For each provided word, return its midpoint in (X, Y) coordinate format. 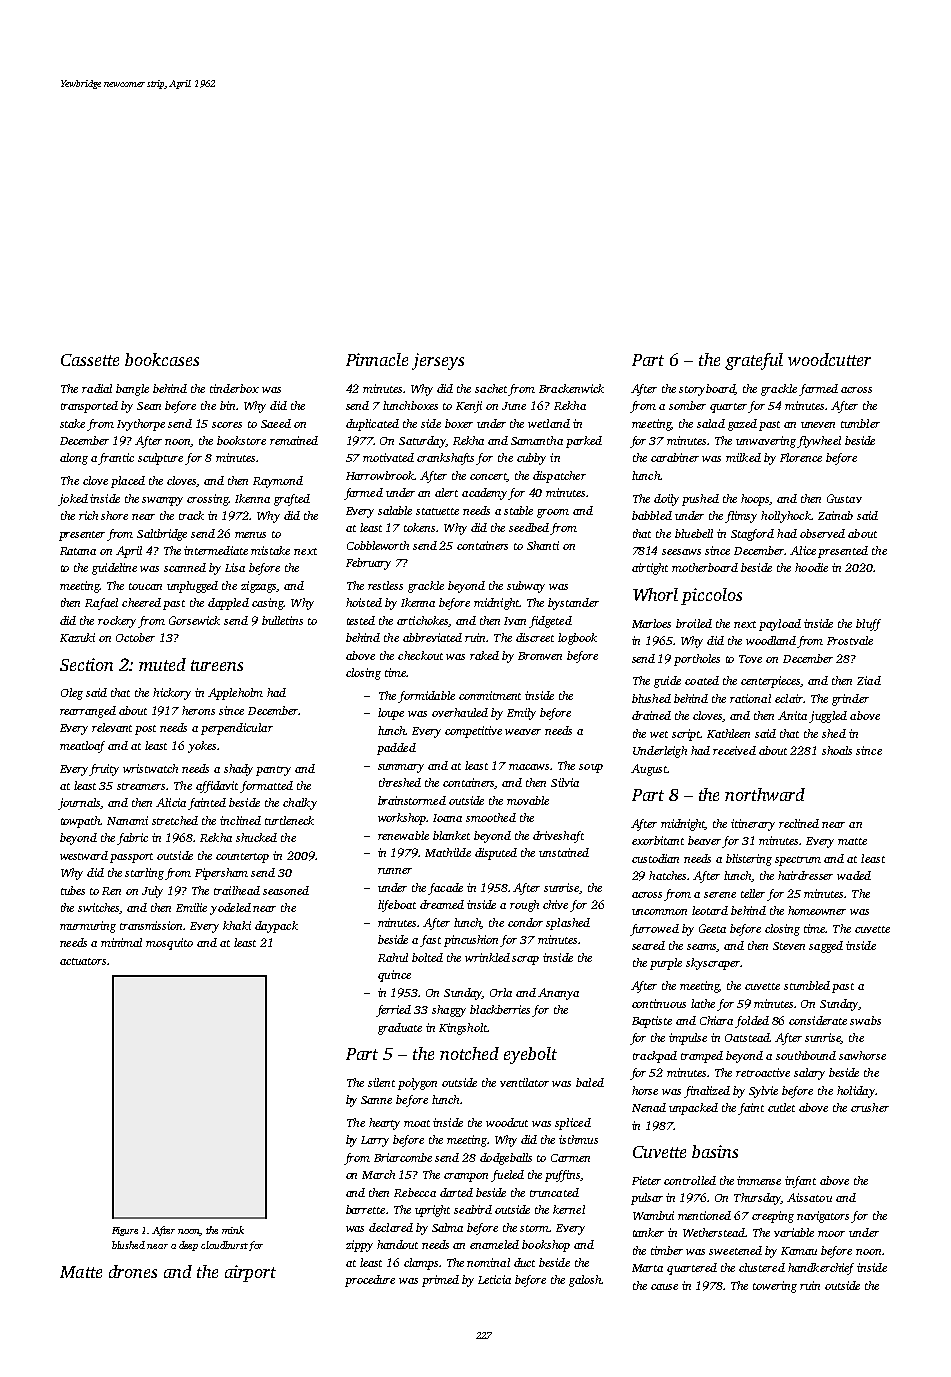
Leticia (494, 1279)
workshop (402, 819)
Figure (125, 1231)
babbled (652, 515)
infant (800, 1182)
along (74, 459)
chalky (300, 804)
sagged (826, 947)
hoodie (811, 567)
